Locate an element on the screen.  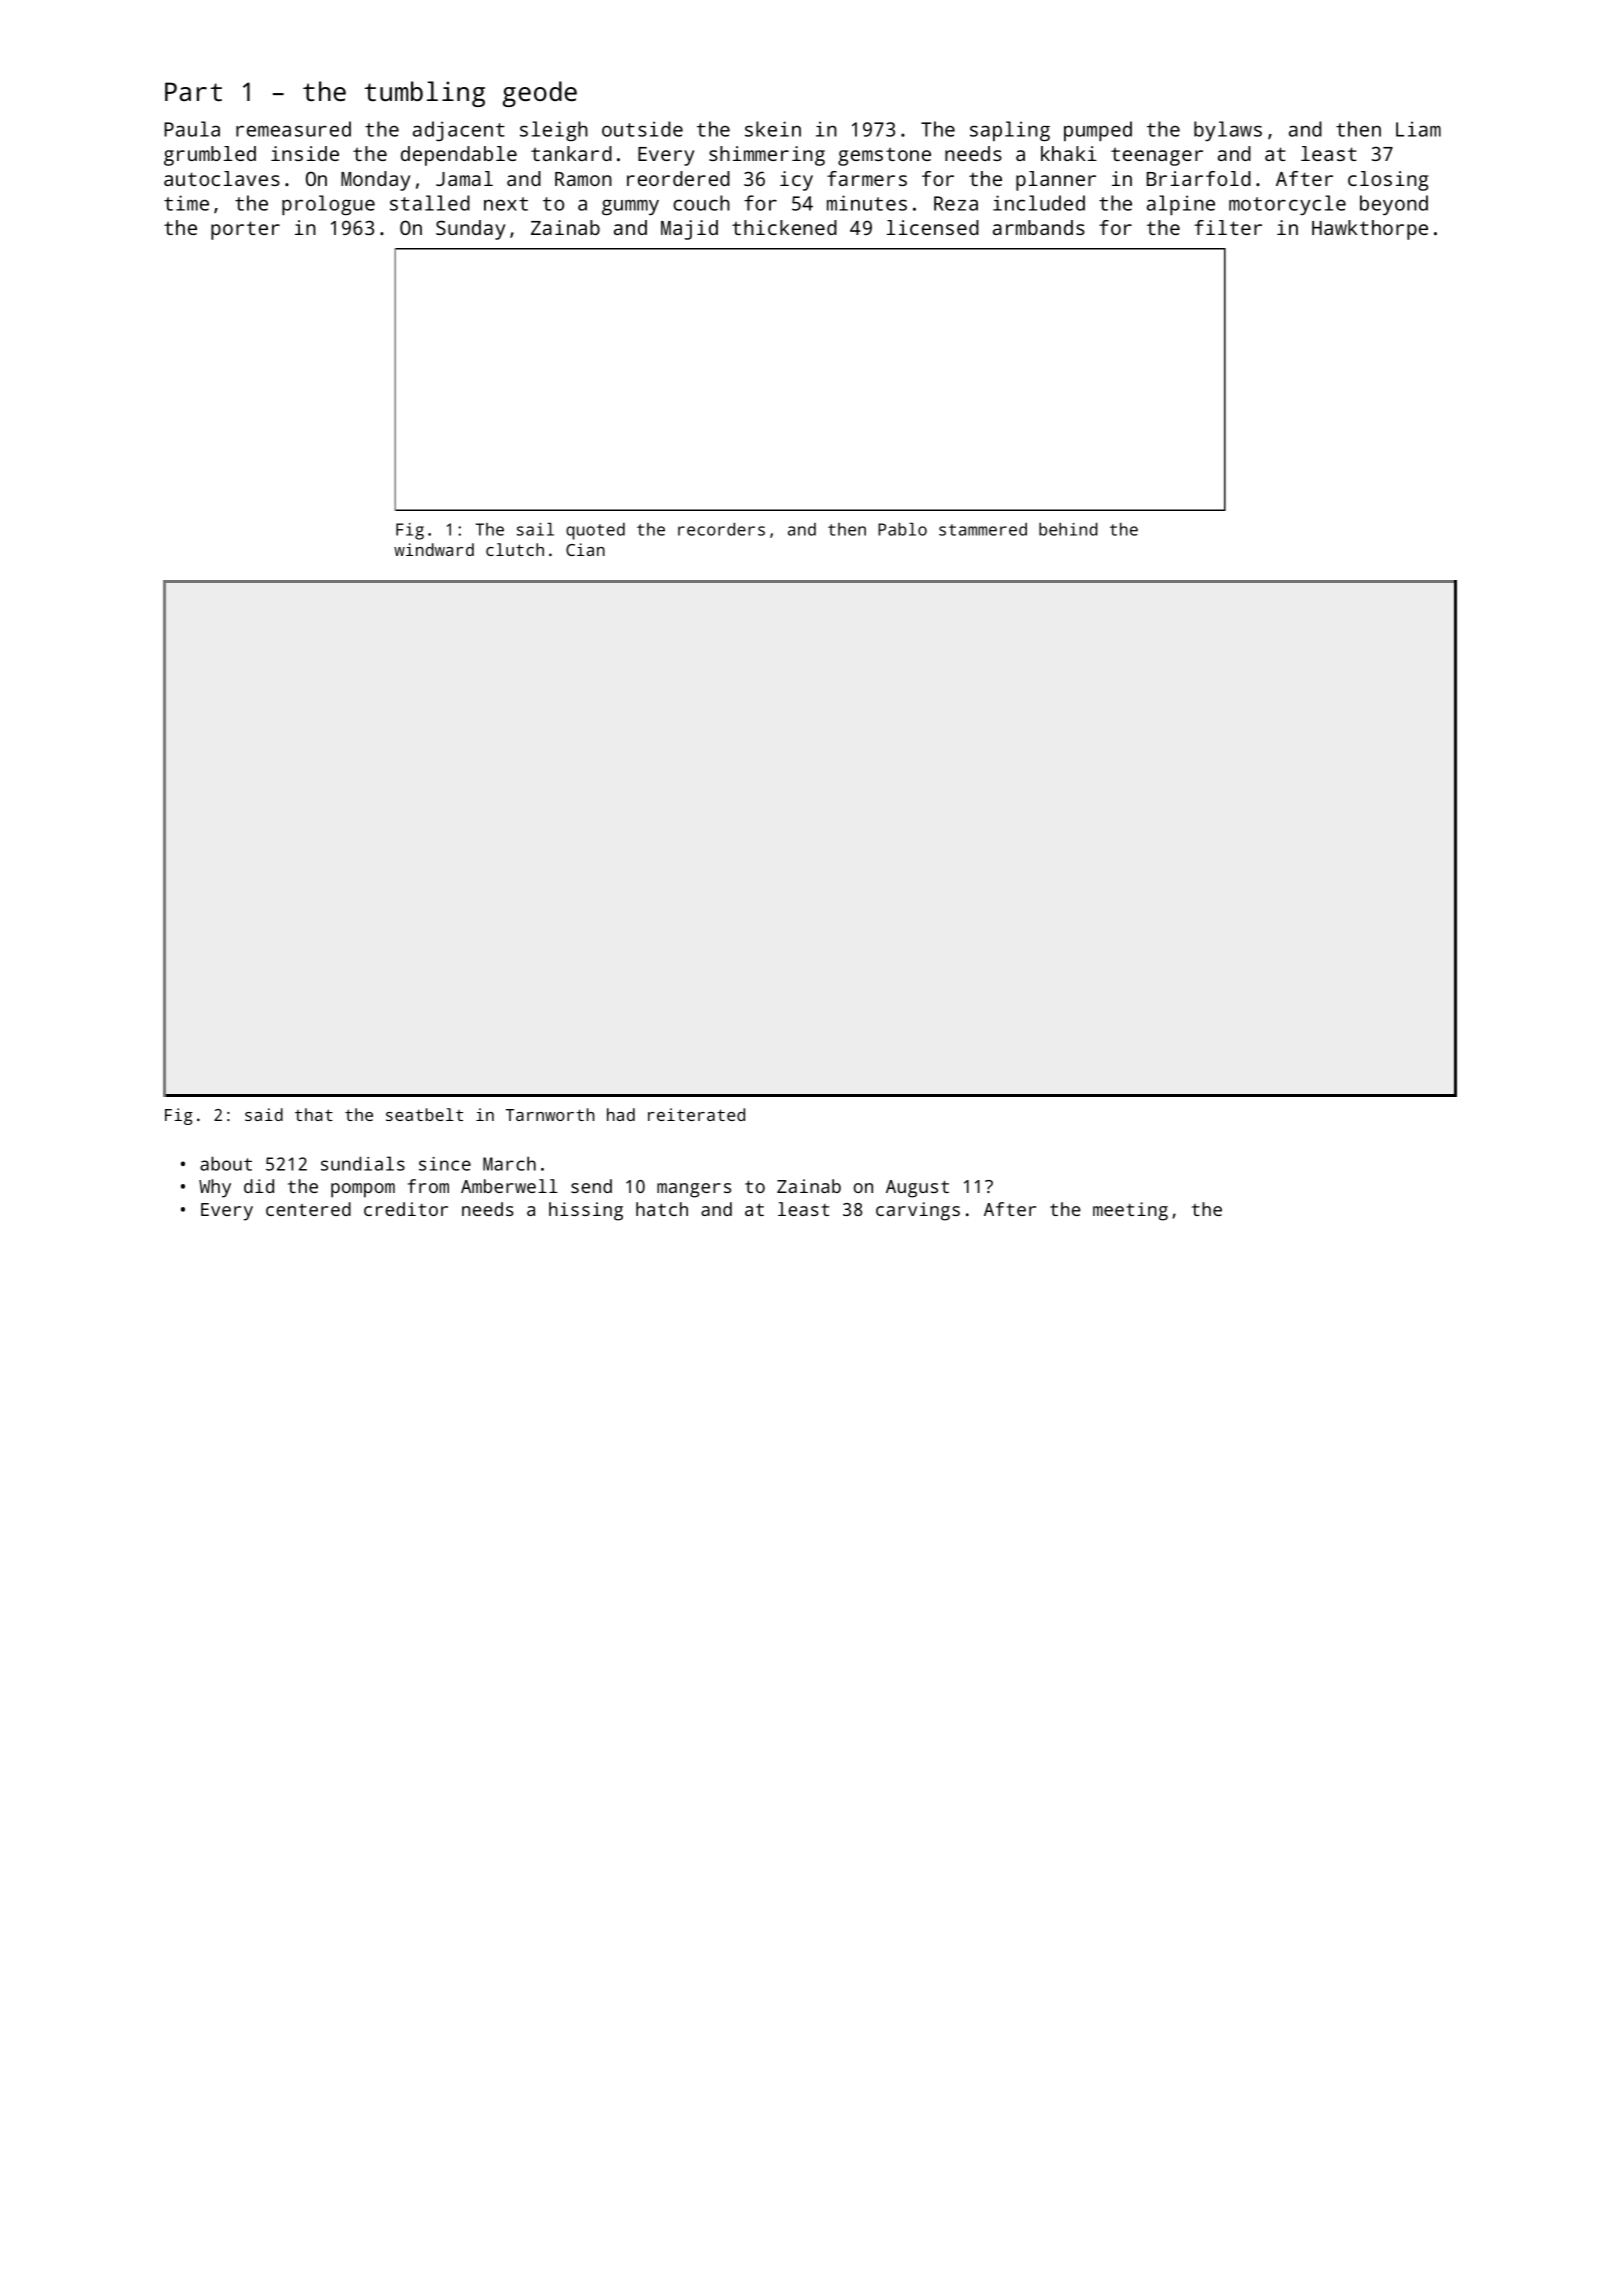
reiterated is located at coordinates (696, 1114).
